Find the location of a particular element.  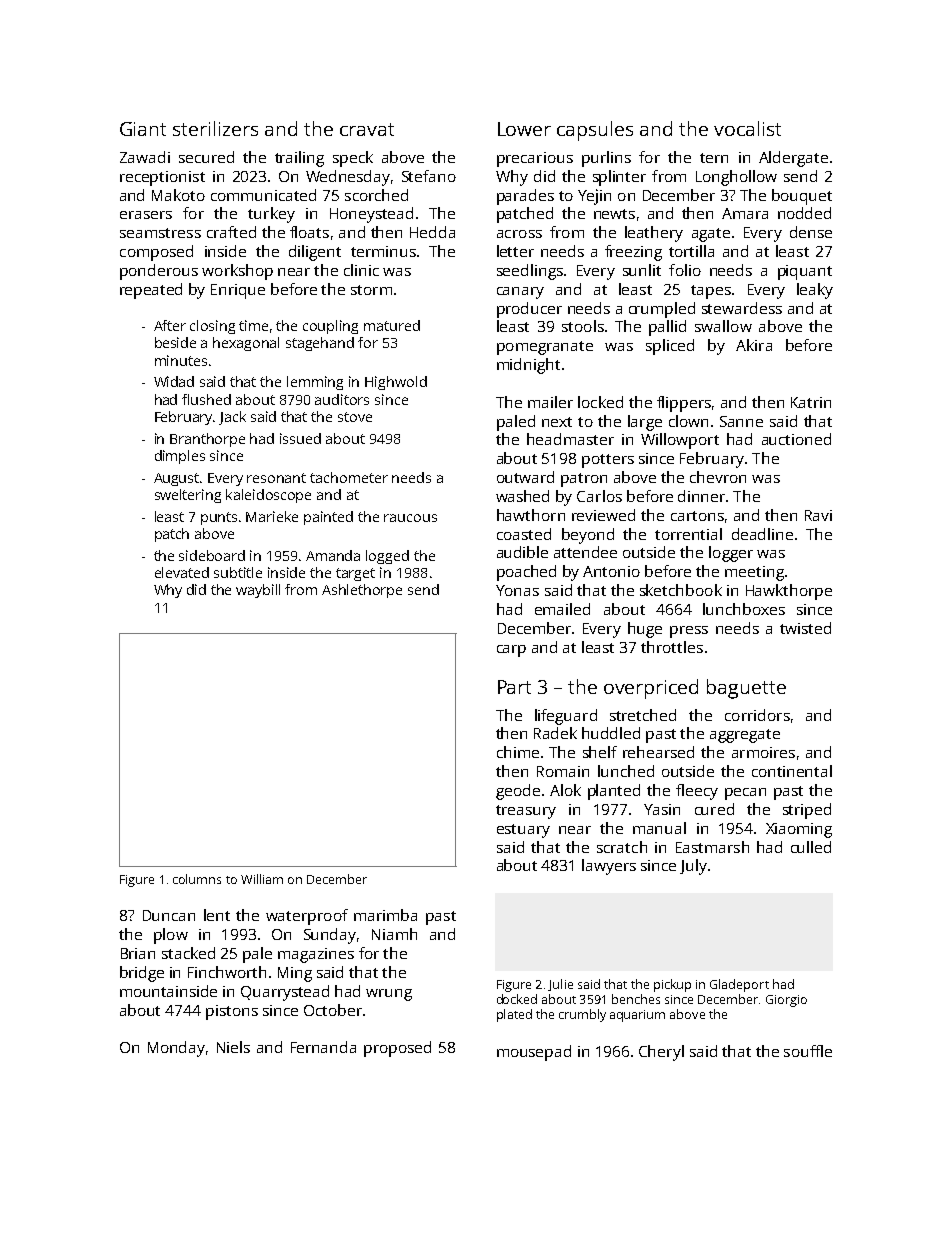

sterilizers is located at coordinates (215, 128).
